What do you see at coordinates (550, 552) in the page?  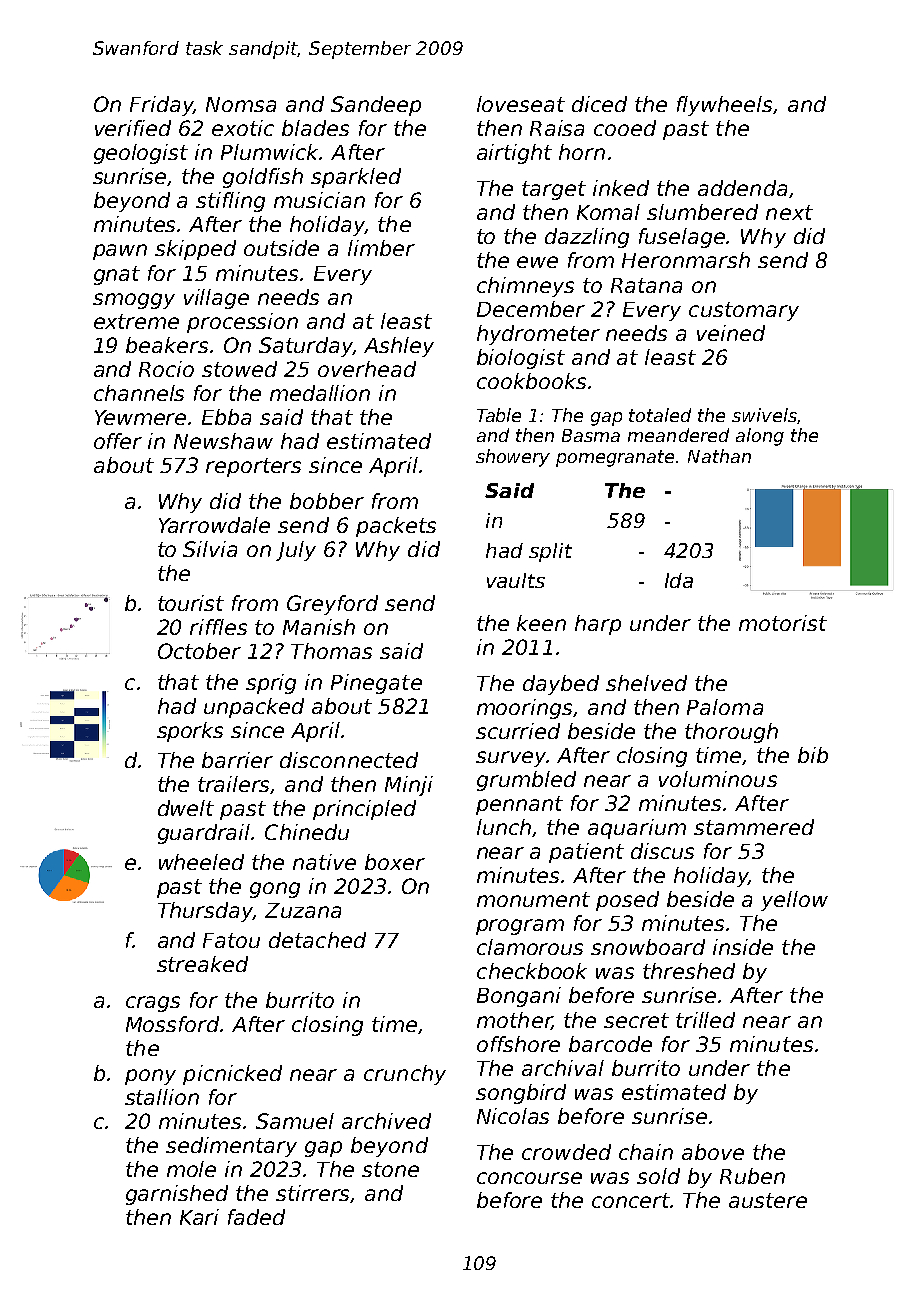 I see `split` at bounding box center [550, 552].
